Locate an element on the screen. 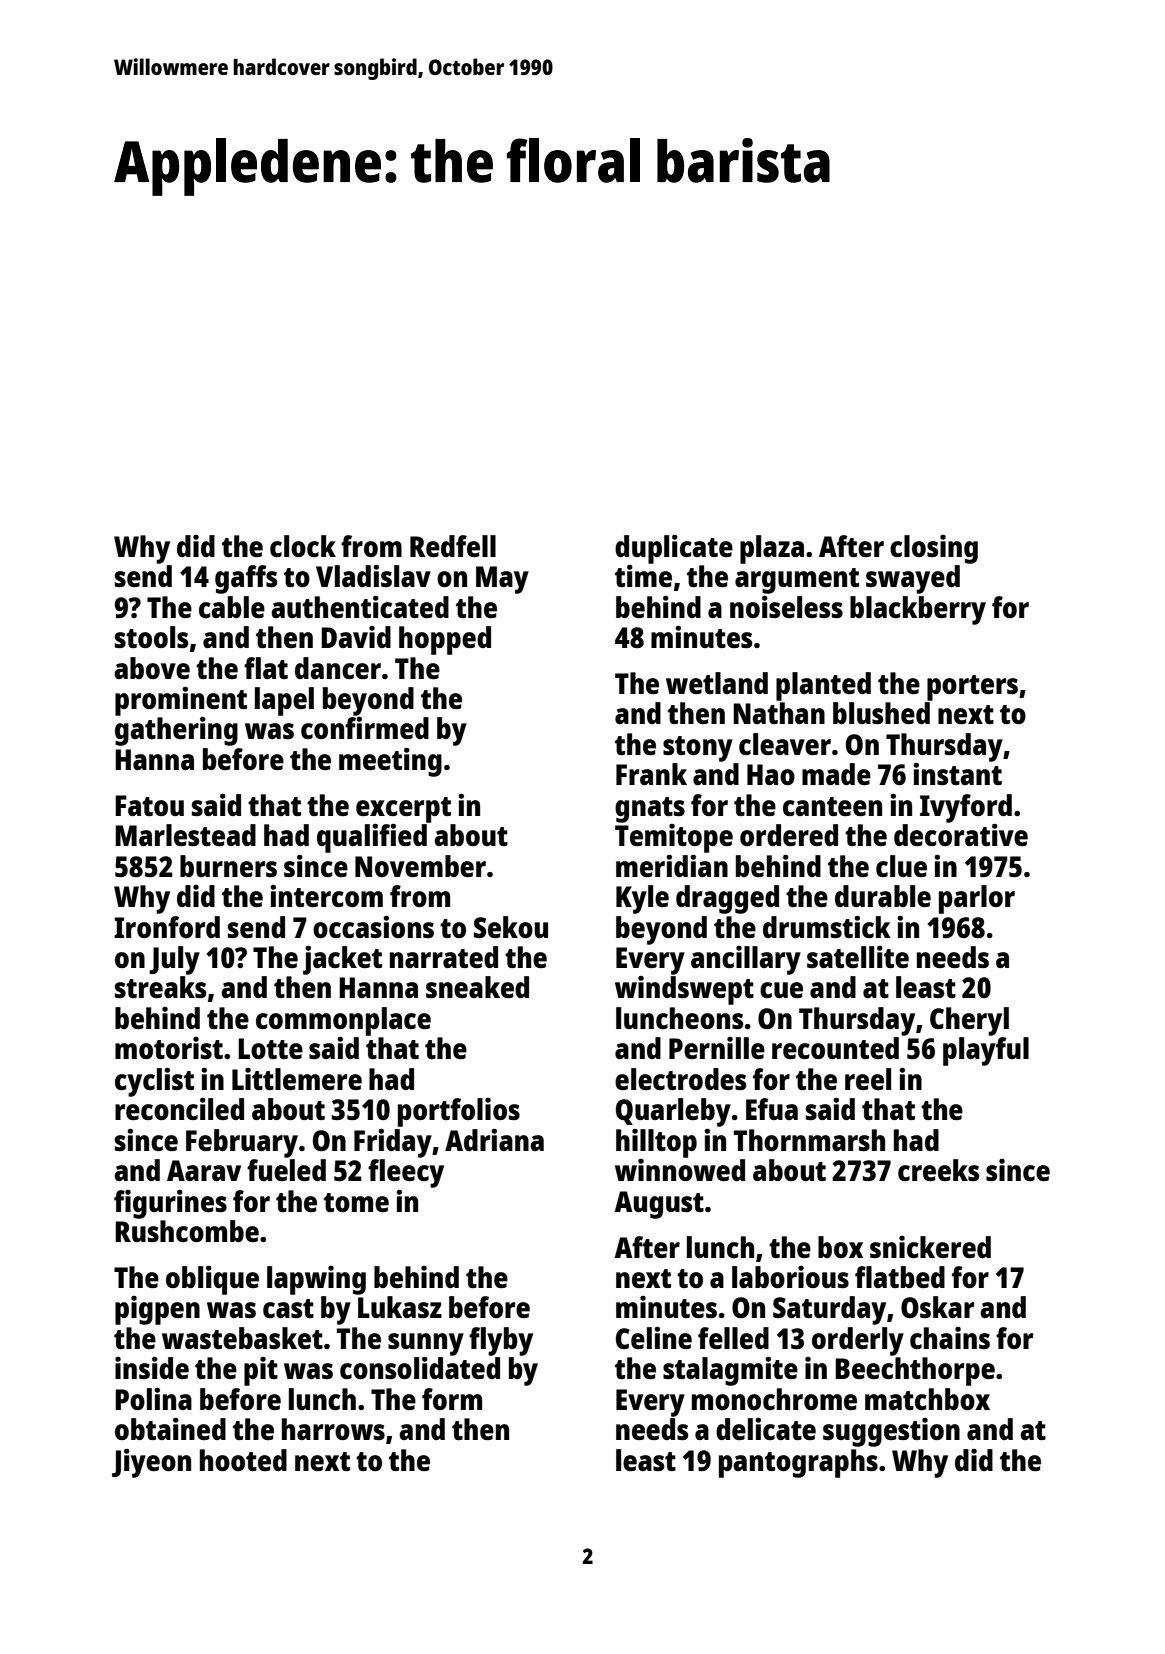 The image size is (1165, 1654). July is located at coordinates (174, 960).
